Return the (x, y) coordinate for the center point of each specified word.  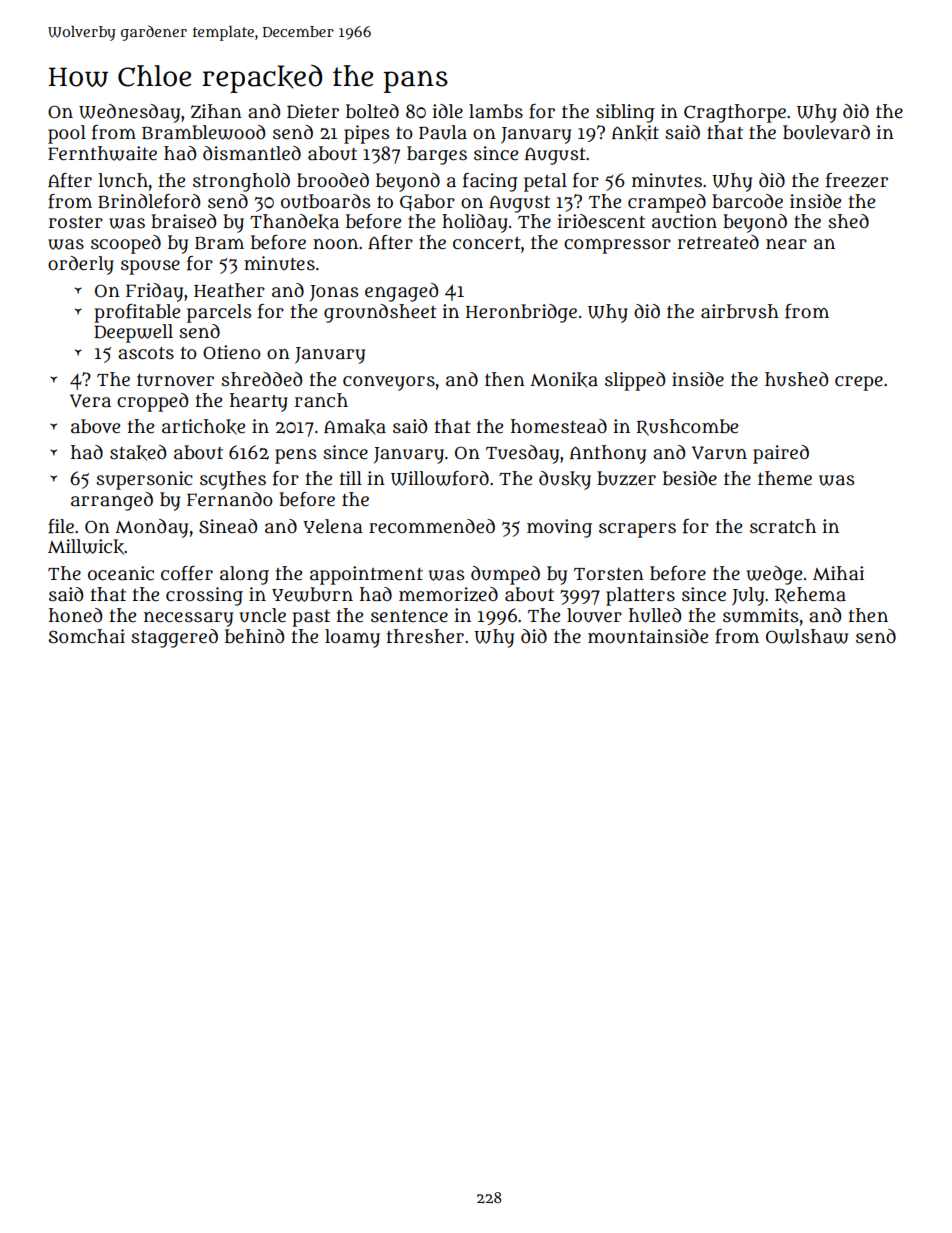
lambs (496, 111)
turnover (175, 380)
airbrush (740, 311)
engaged (401, 292)
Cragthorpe (735, 113)
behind (254, 636)
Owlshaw (807, 636)
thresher (425, 636)
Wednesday (129, 113)
